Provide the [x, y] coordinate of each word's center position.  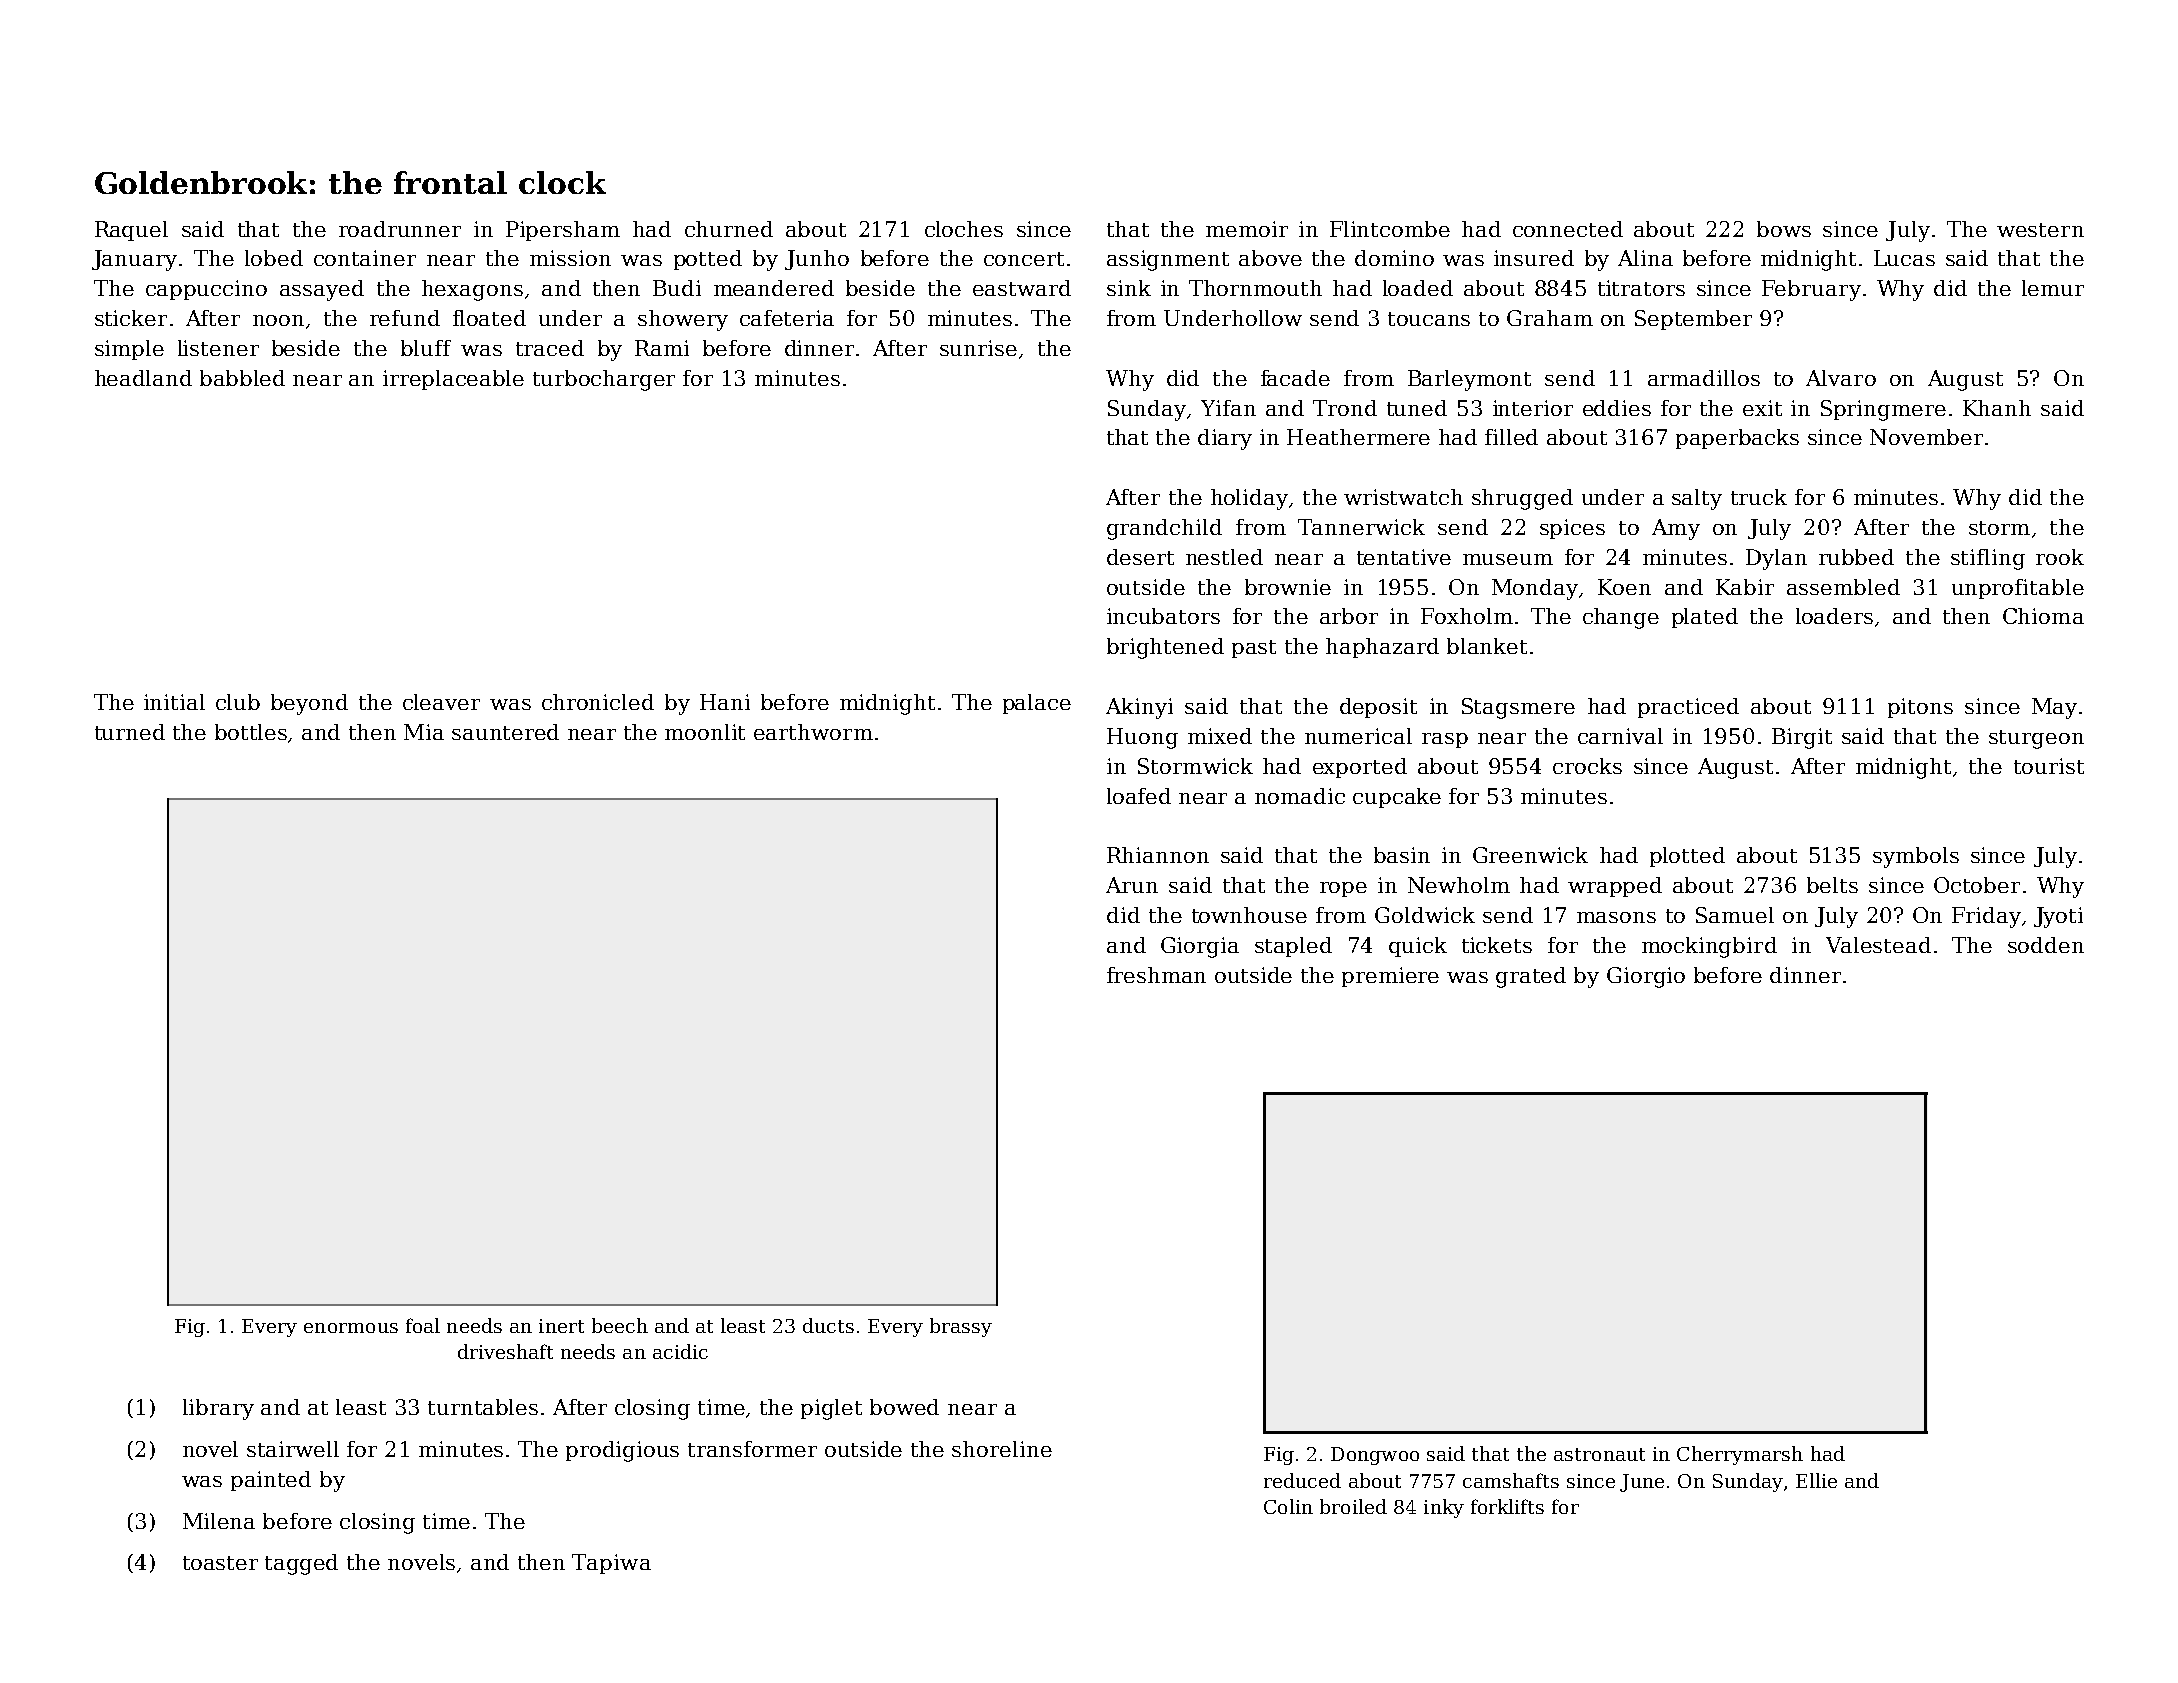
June [1642, 1483]
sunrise [978, 348]
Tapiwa [611, 1564]
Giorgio [1646, 977]
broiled [1353, 1506]
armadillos [1704, 378]
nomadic [1300, 796]
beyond [309, 704]
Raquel [131, 231]
